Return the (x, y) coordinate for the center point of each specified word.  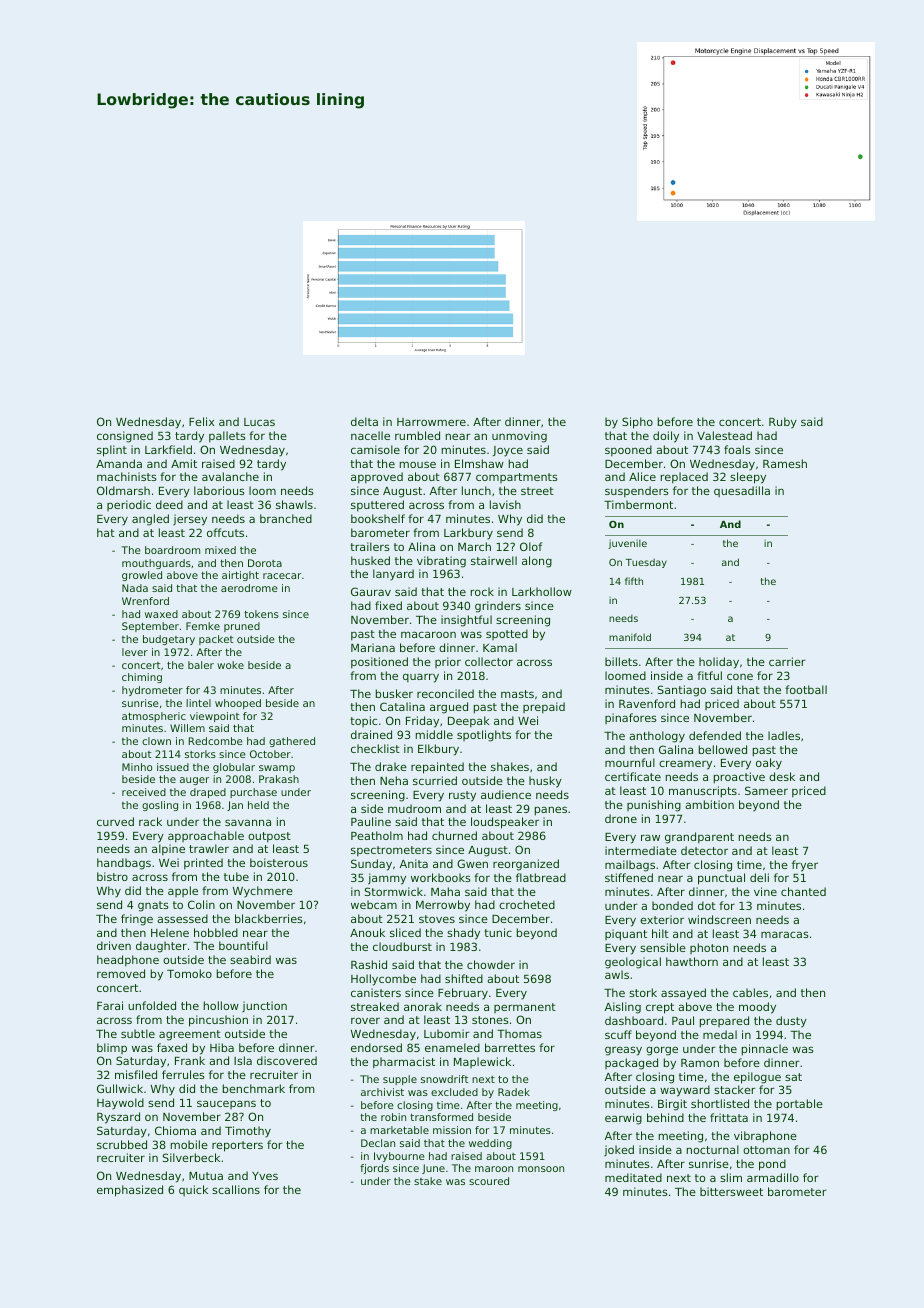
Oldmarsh (123, 490)
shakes (510, 766)
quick (193, 1190)
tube (236, 876)
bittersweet (731, 1191)
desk (782, 776)
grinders (498, 607)
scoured (489, 1181)
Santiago (682, 691)
